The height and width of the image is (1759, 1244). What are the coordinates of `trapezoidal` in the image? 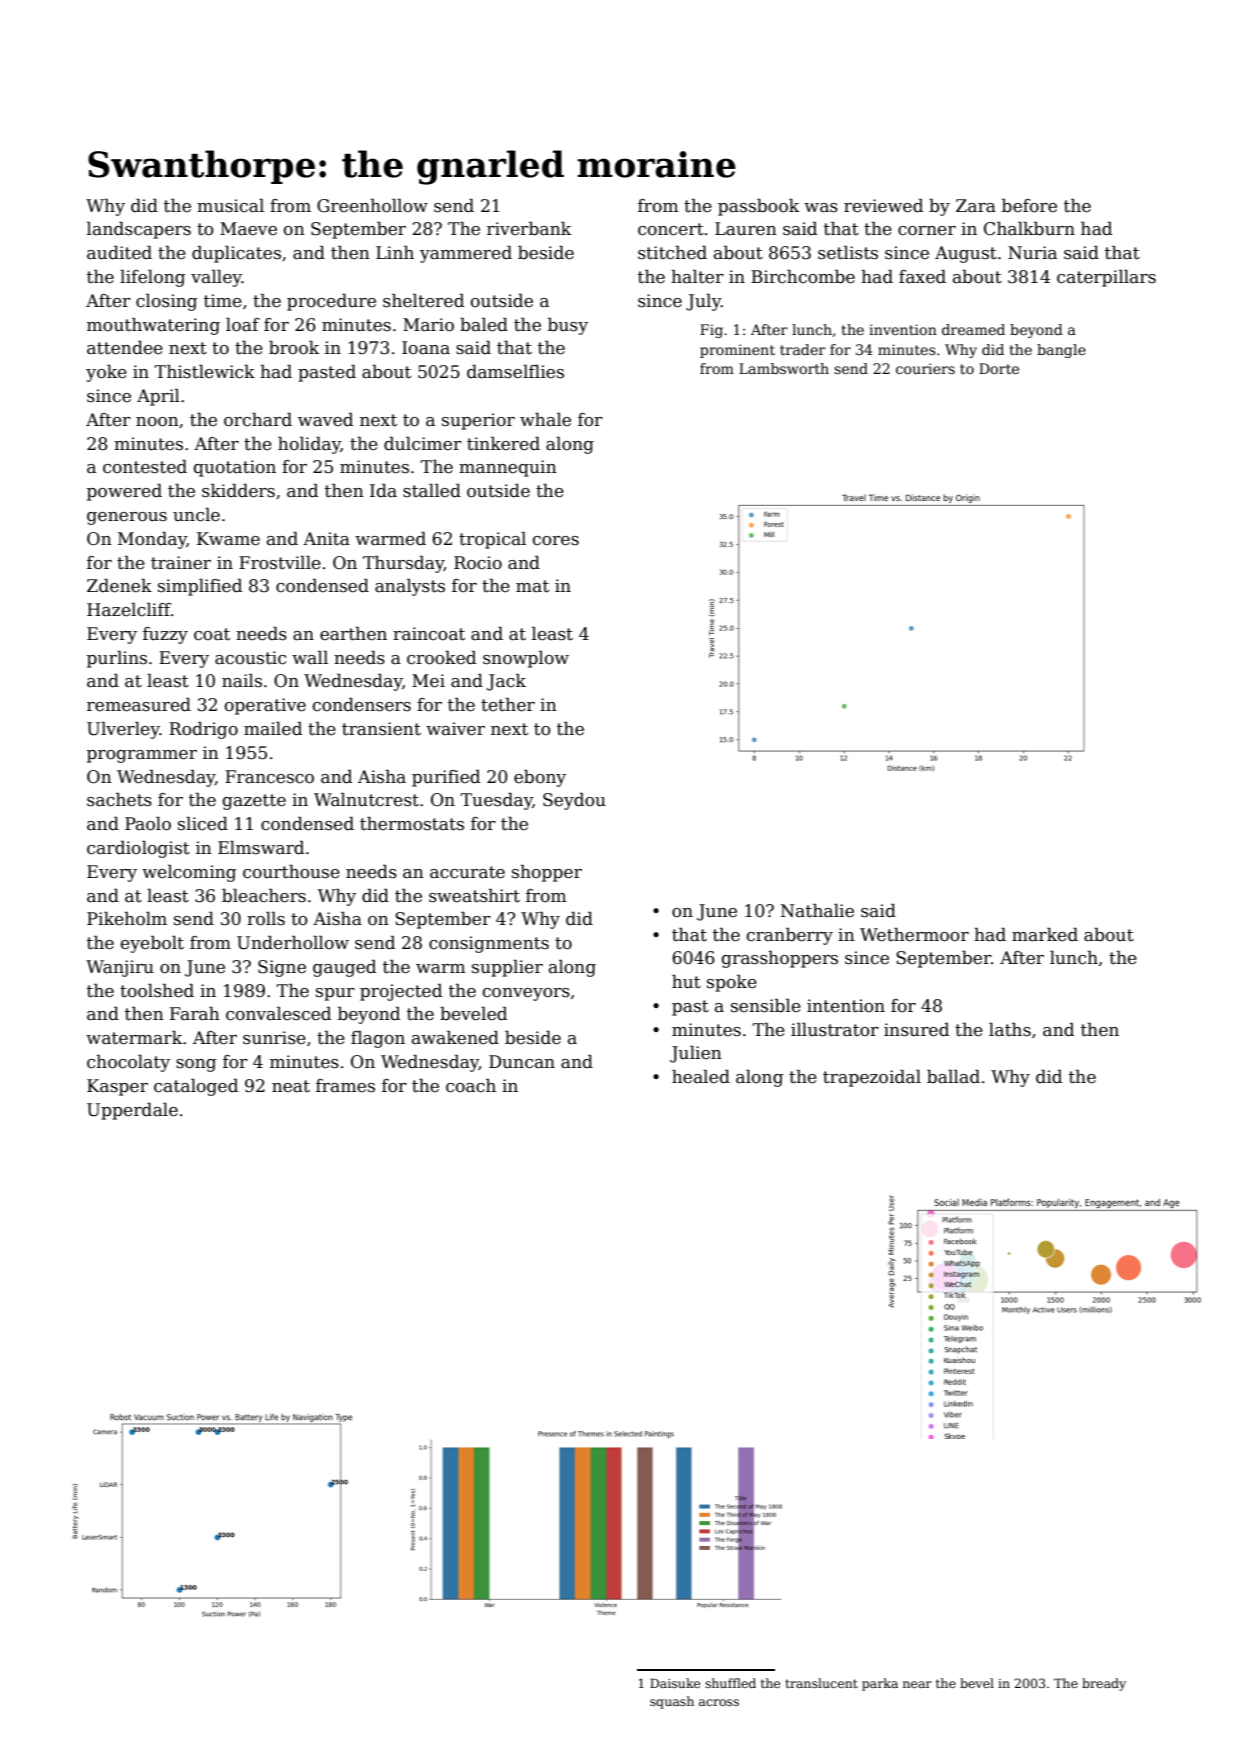 It's located at (872, 1078).
